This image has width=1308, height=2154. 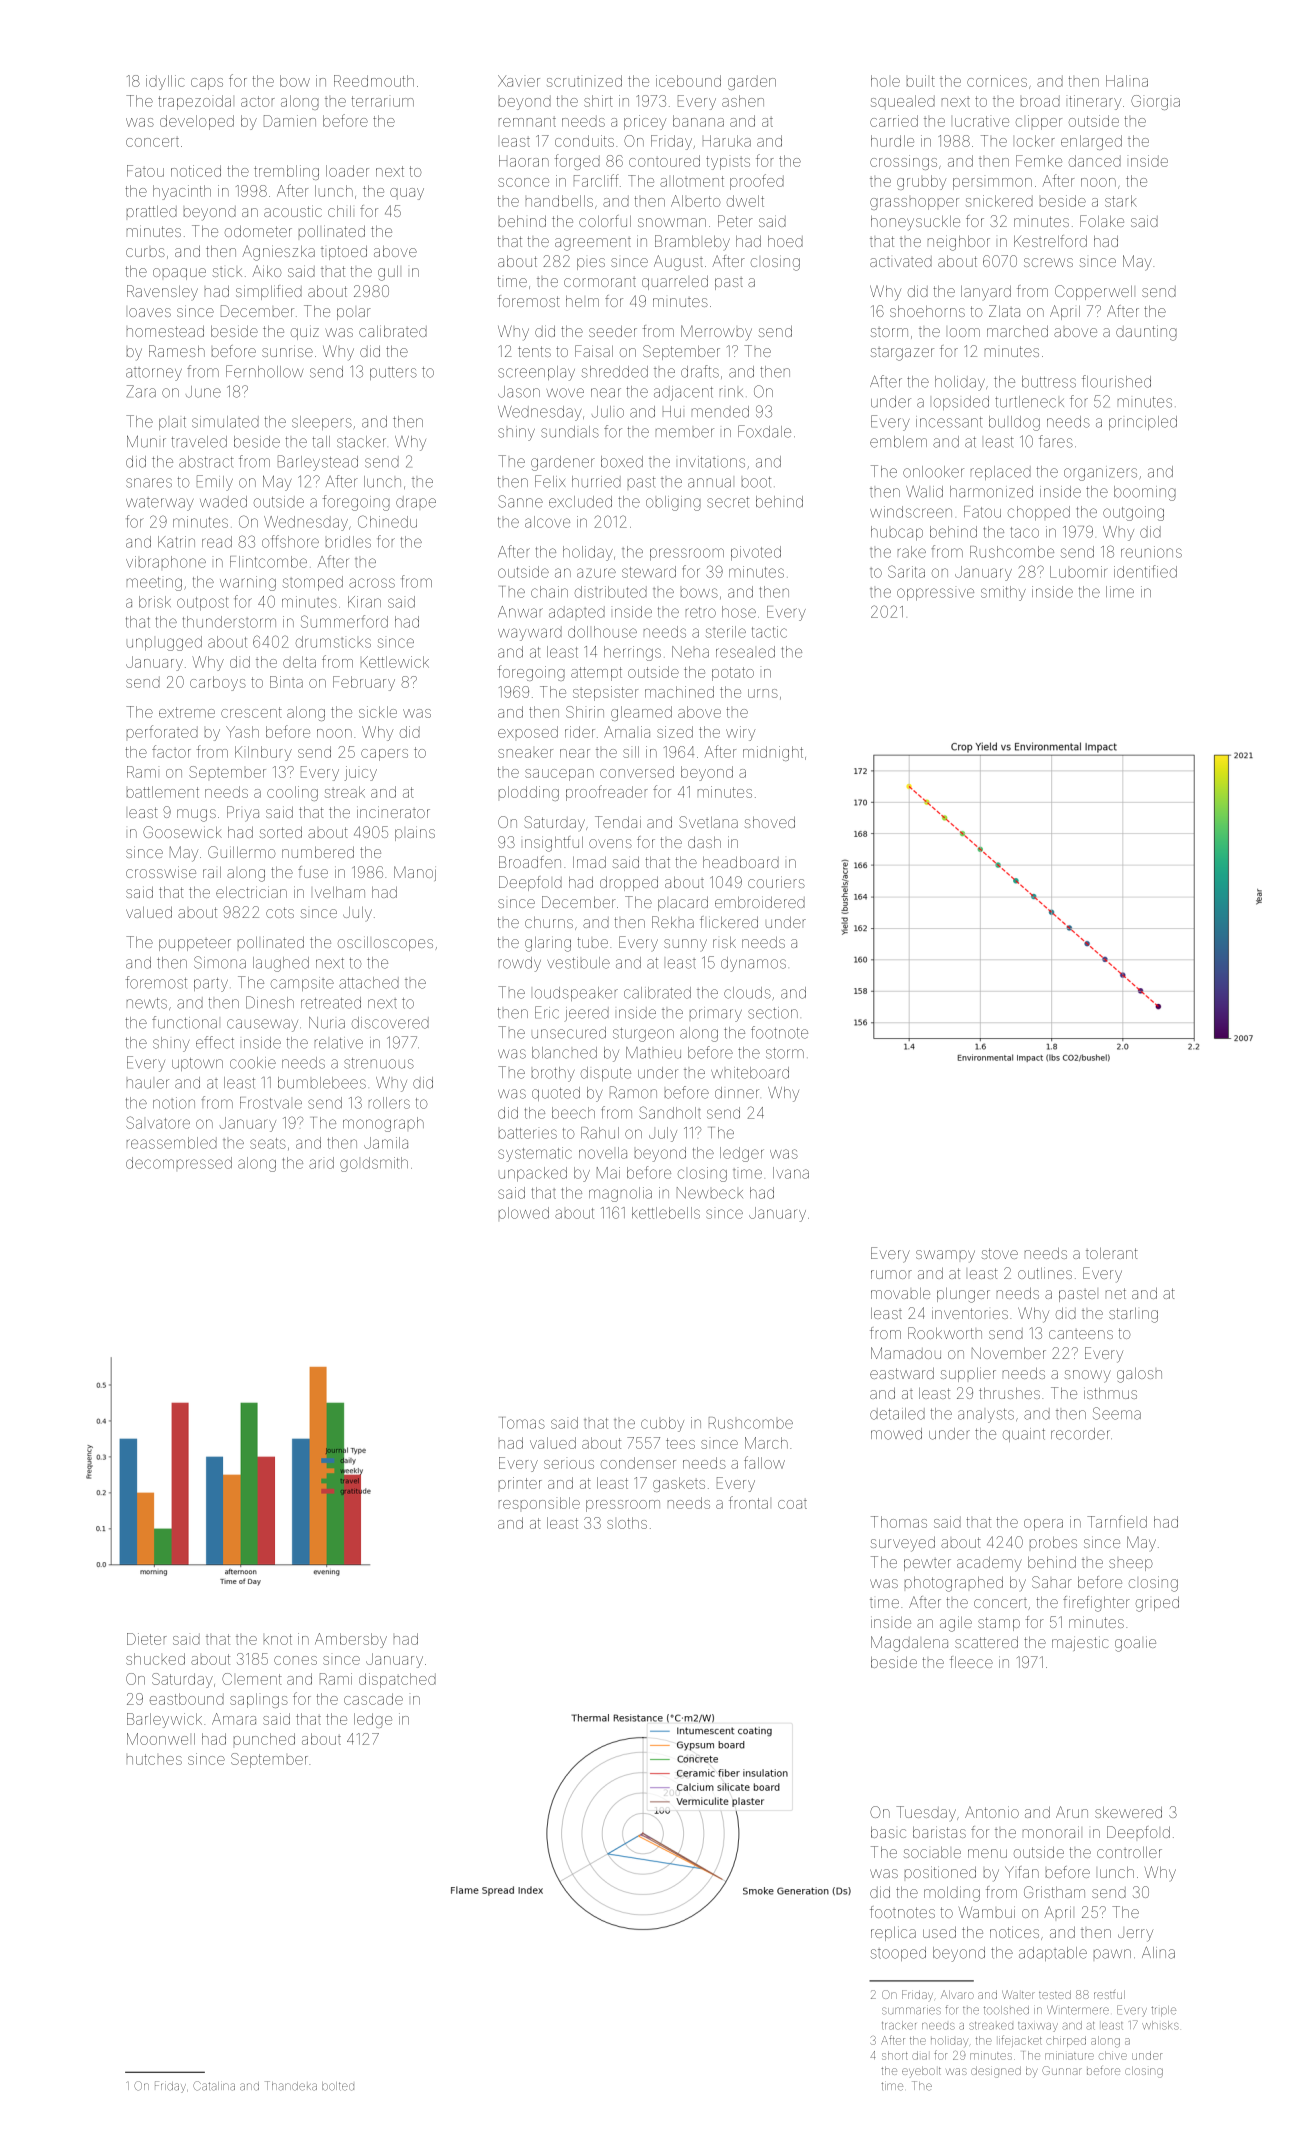 What do you see at coordinates (321, 1163) in the image?
I see `arid` at bounding box center [321, 1163].
